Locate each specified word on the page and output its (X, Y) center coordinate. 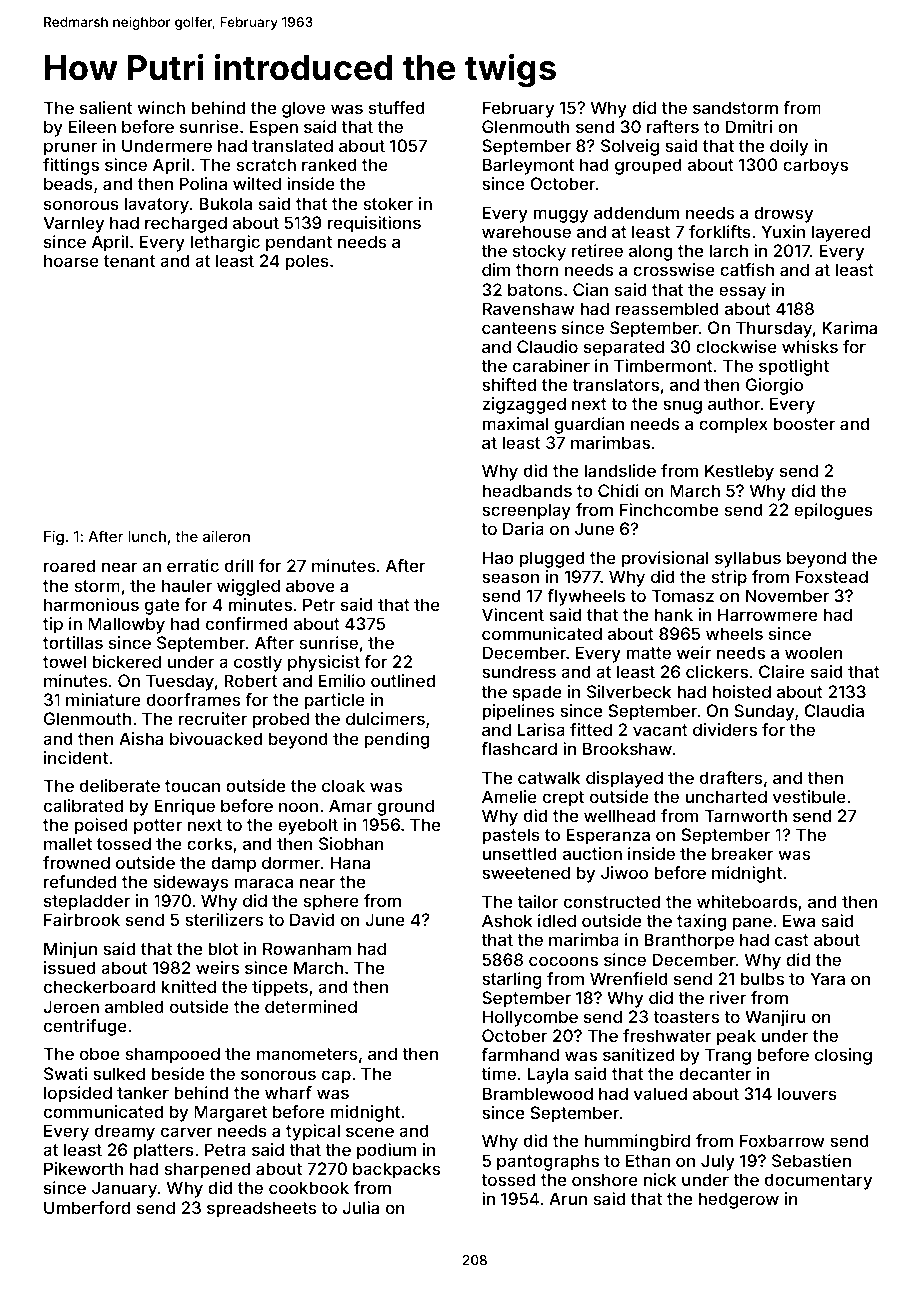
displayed (624, 779)
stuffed (397, 107)
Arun (568, 1198)
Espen (274, 128)
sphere (331, 902)
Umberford (87, 1207)
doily (789, 147)
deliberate (120, 785)
